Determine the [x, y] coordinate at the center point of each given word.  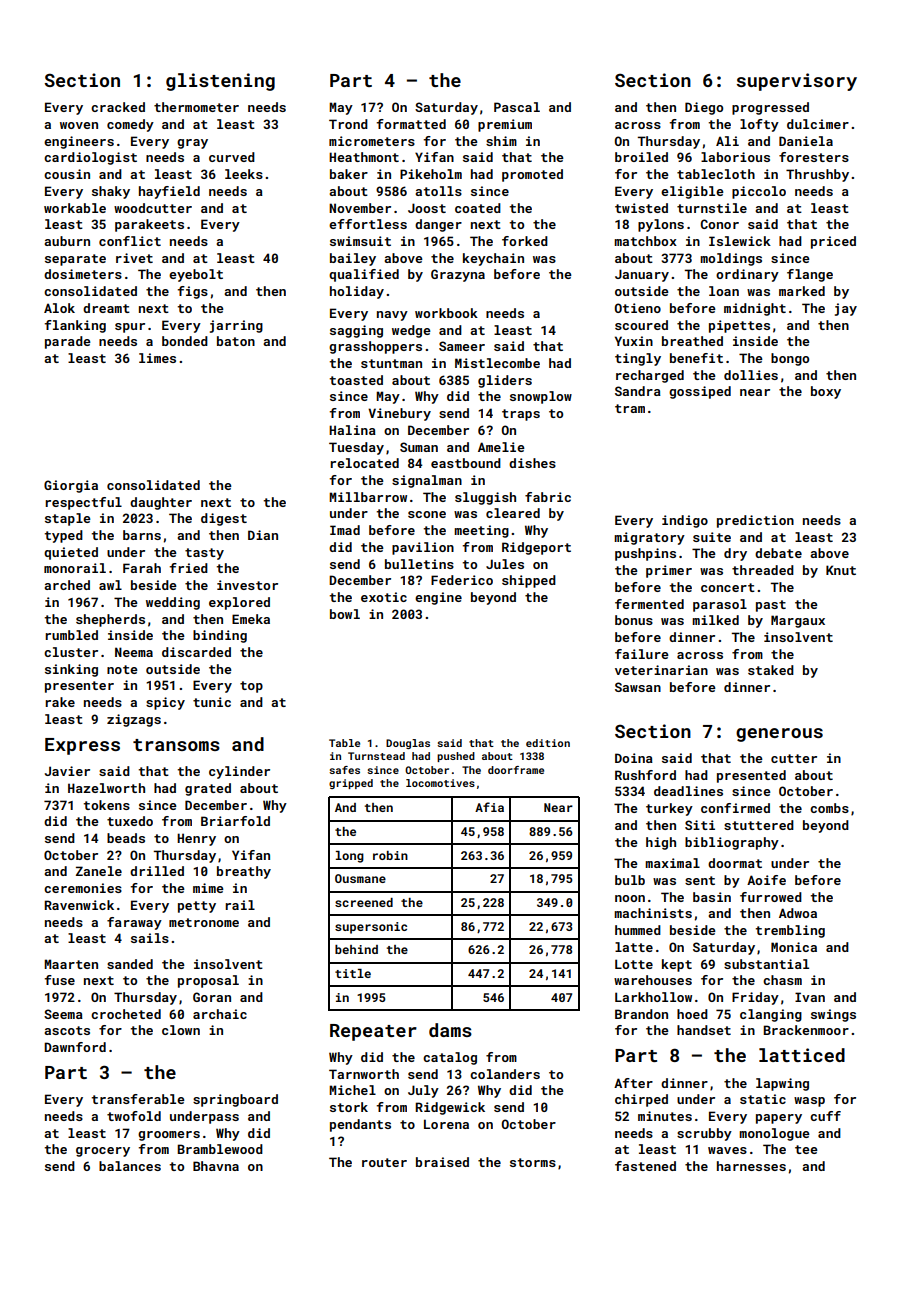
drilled [157, 871]
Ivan [810, 997]
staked [771, 670]
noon [630, 898]
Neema [134, 652]
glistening [220, 82]
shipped [529, 581]
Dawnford [75, 1047]
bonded [185, 341]
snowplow [541, 397]
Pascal [517, 107]
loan [724, 291]
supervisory [797, 82]
